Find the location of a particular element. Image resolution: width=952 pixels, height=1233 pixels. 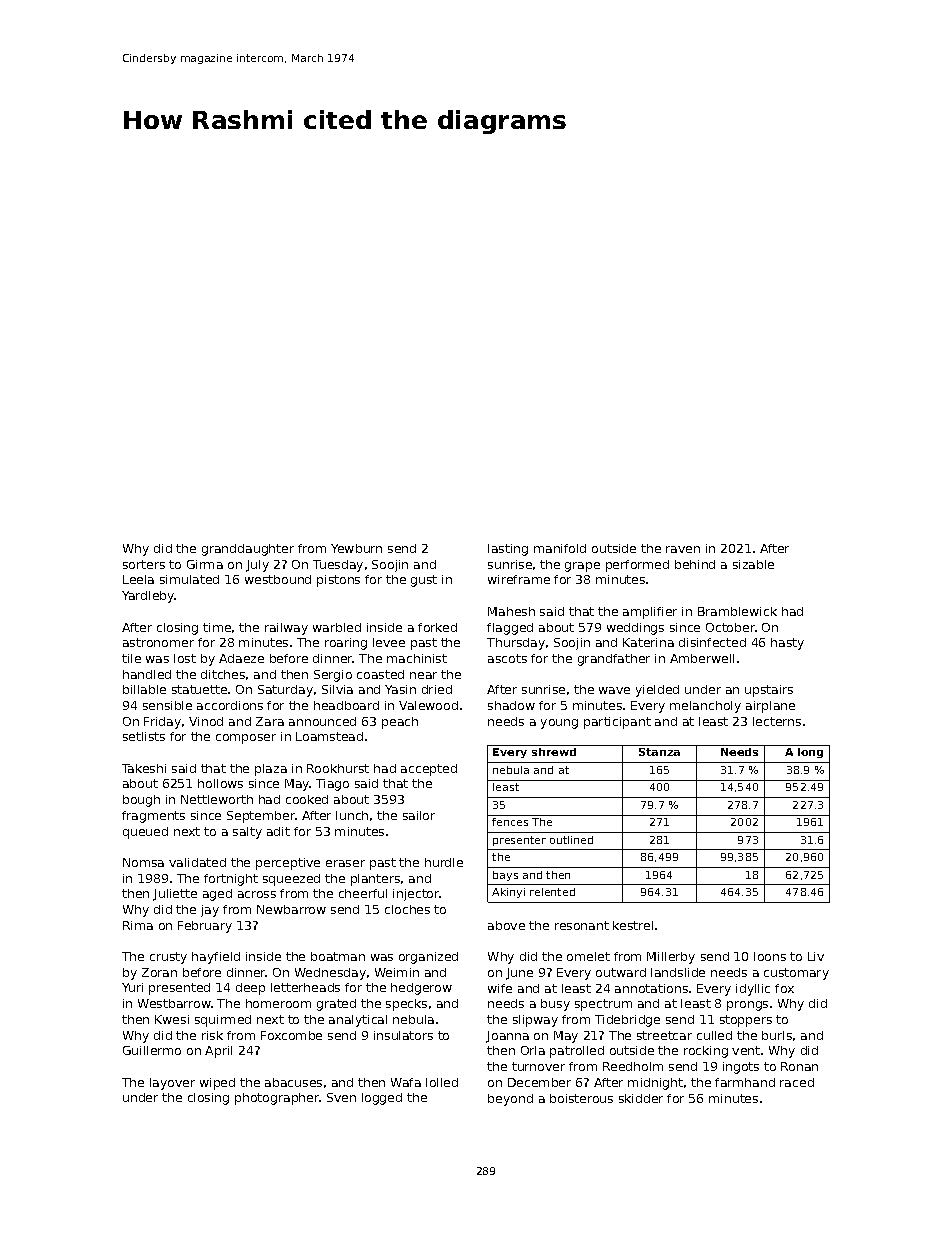

granddaughter is located at coordinates (248, 550).
